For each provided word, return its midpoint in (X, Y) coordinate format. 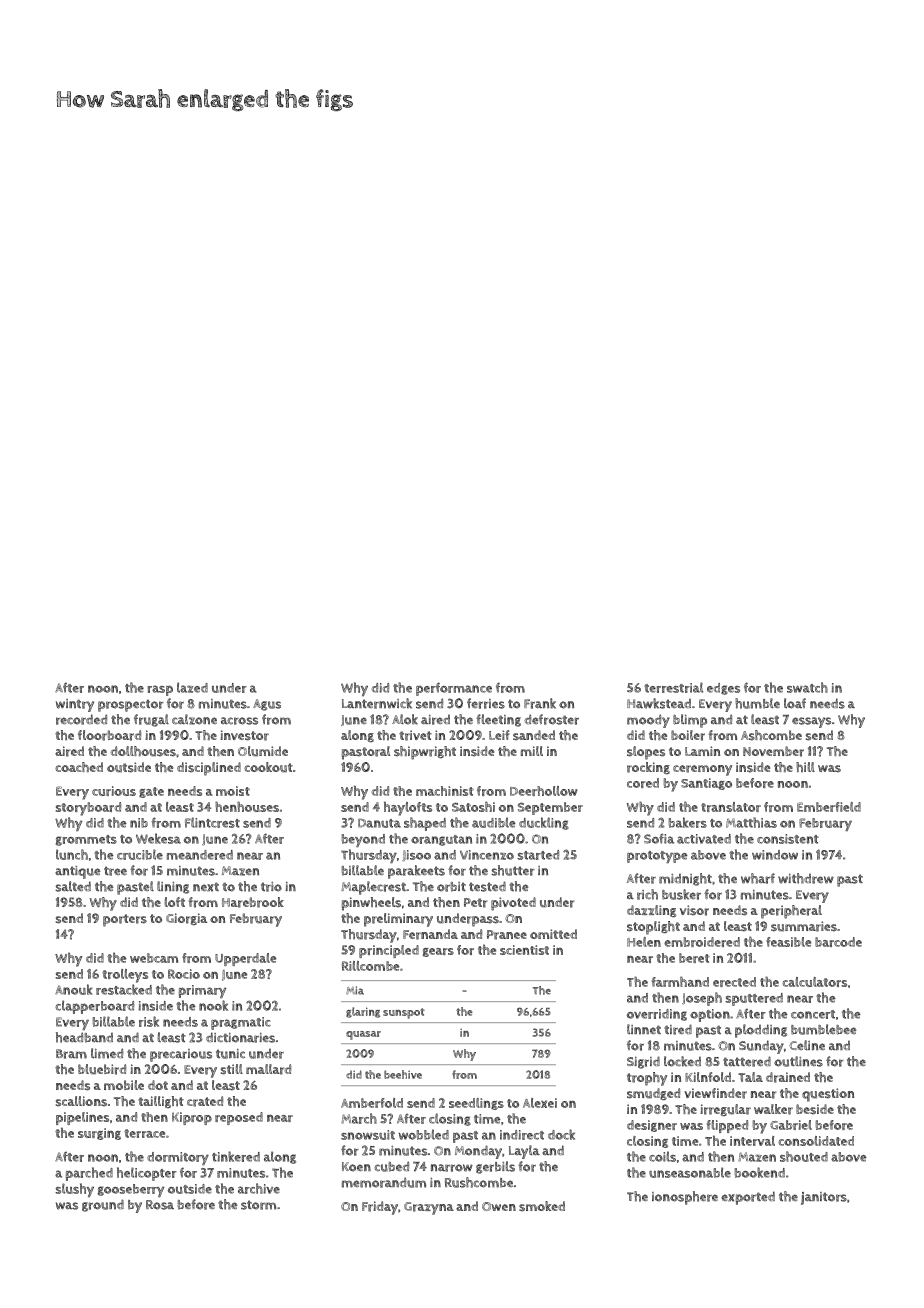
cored (643, 783)
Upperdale (245, 959)
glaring (363, 1012)
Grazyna (429, 1208)
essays (811, 722)
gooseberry (131, 1190)
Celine (807, 1045)
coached (79, 767)
